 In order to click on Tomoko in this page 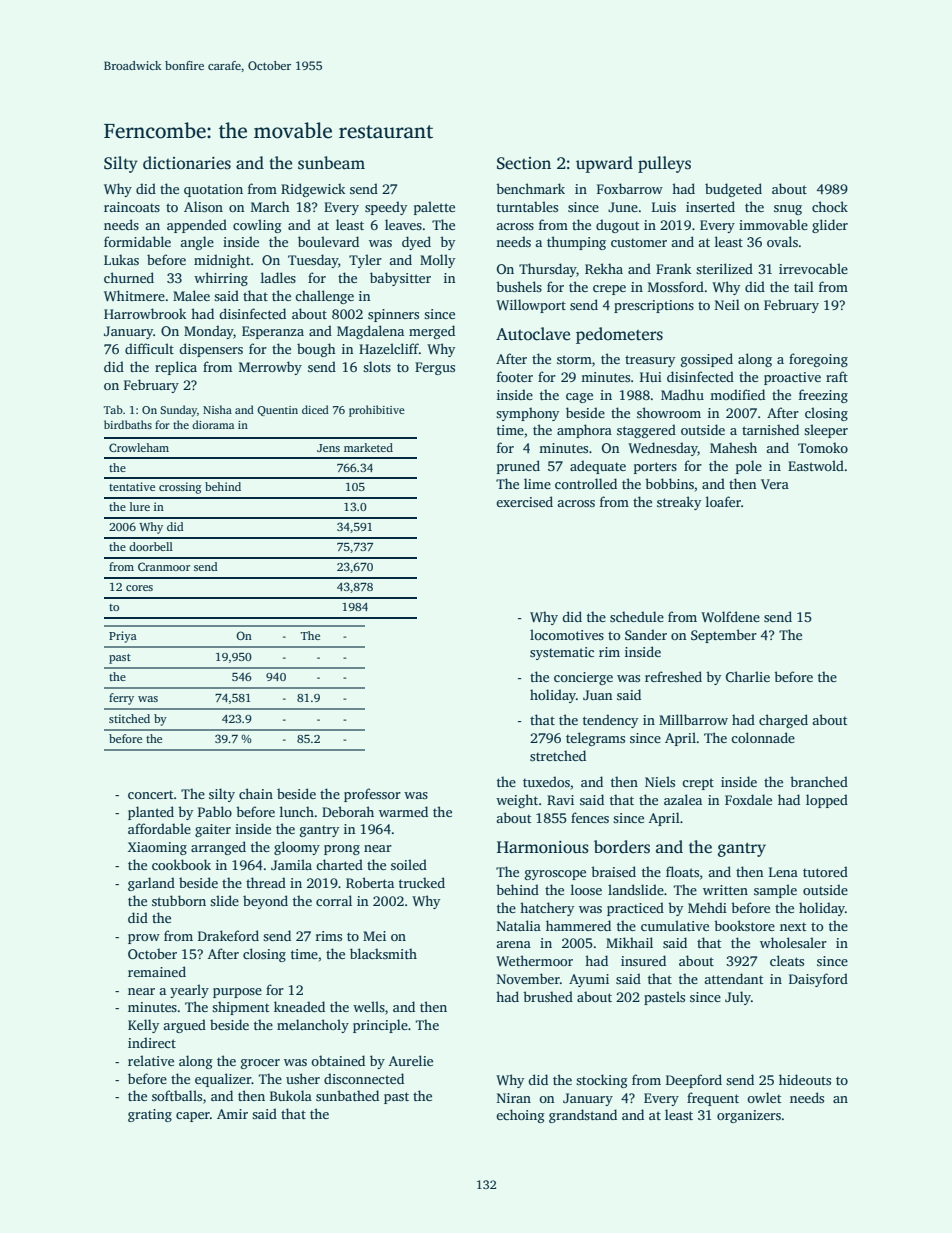, I will do `click(823, 447)`.
